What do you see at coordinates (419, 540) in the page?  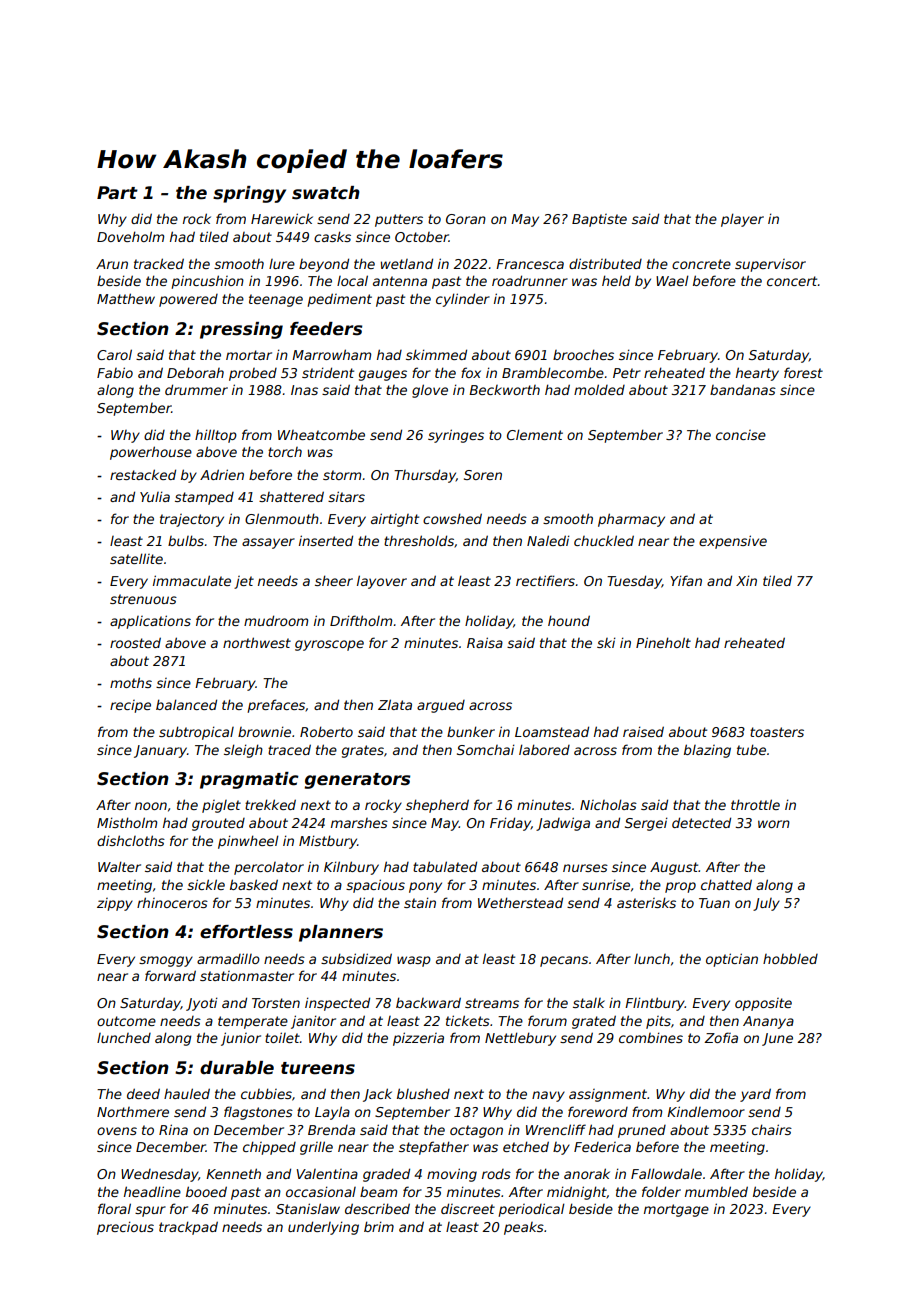 I see `thresholds` at bounding box center [419, 540].
